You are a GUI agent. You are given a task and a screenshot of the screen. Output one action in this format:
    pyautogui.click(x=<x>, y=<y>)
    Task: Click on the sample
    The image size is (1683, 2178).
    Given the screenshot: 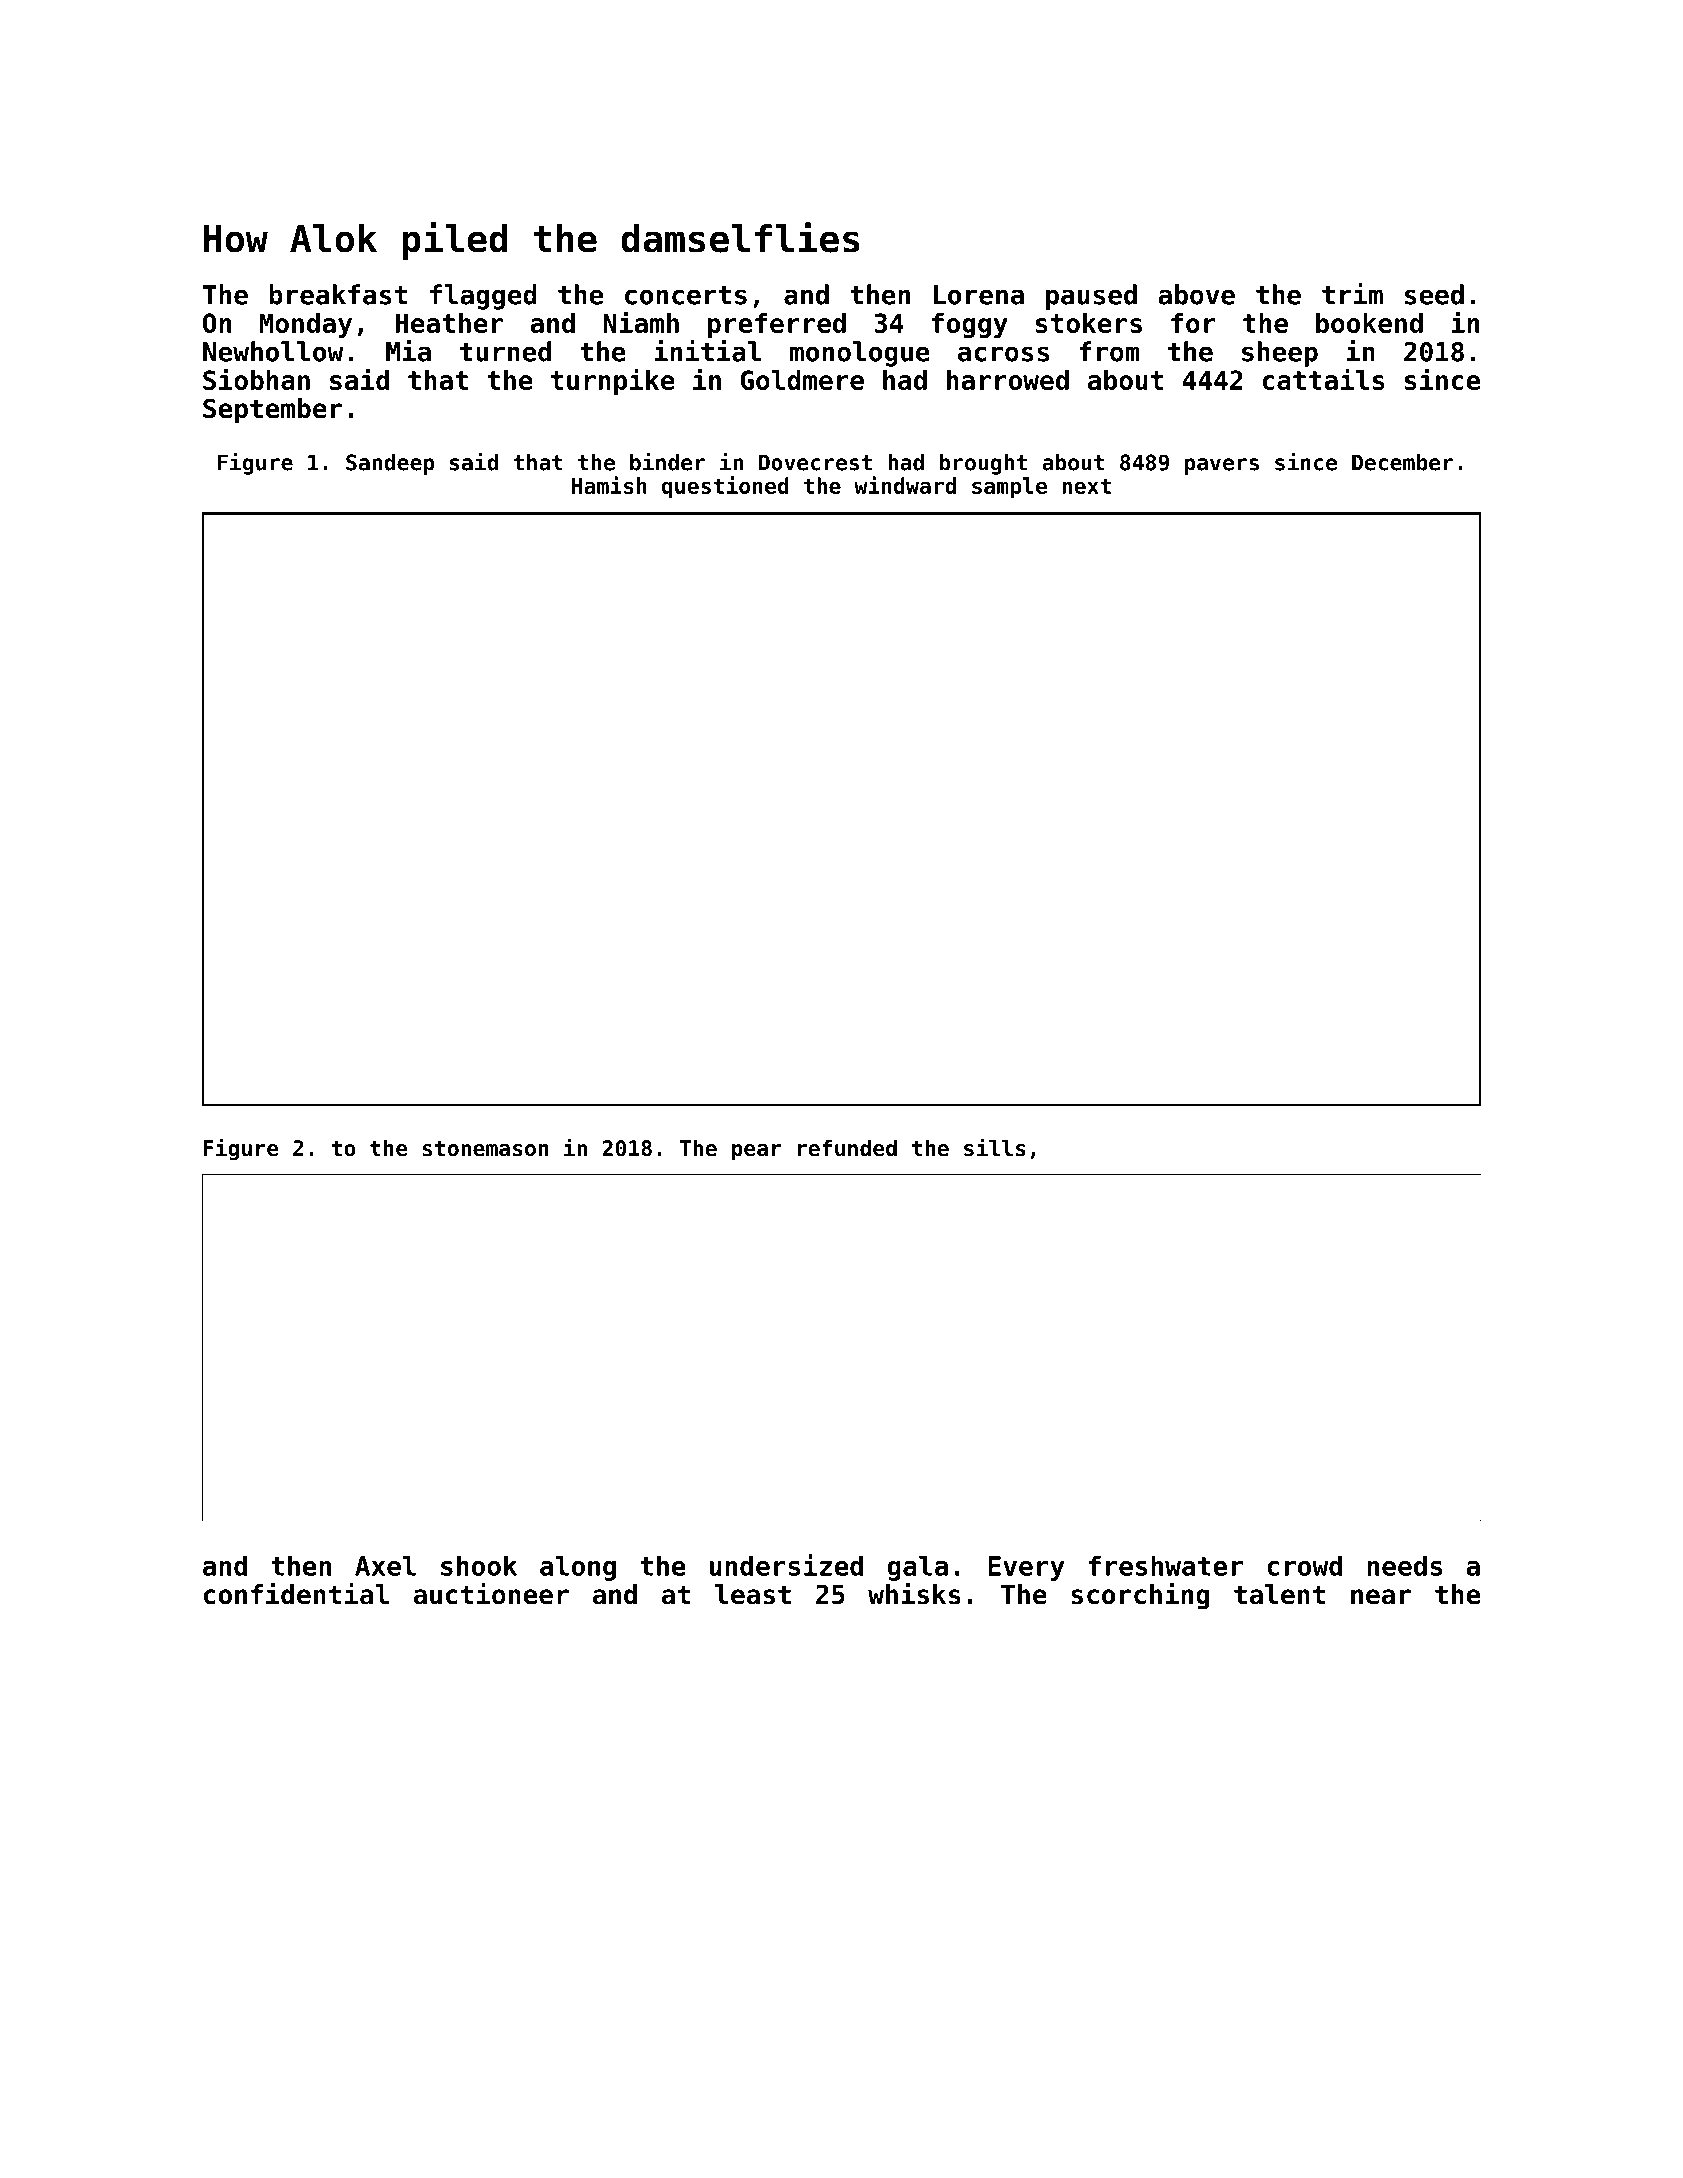 What is the action you would take?
    pyautogui.click(x=1009, y=487)
